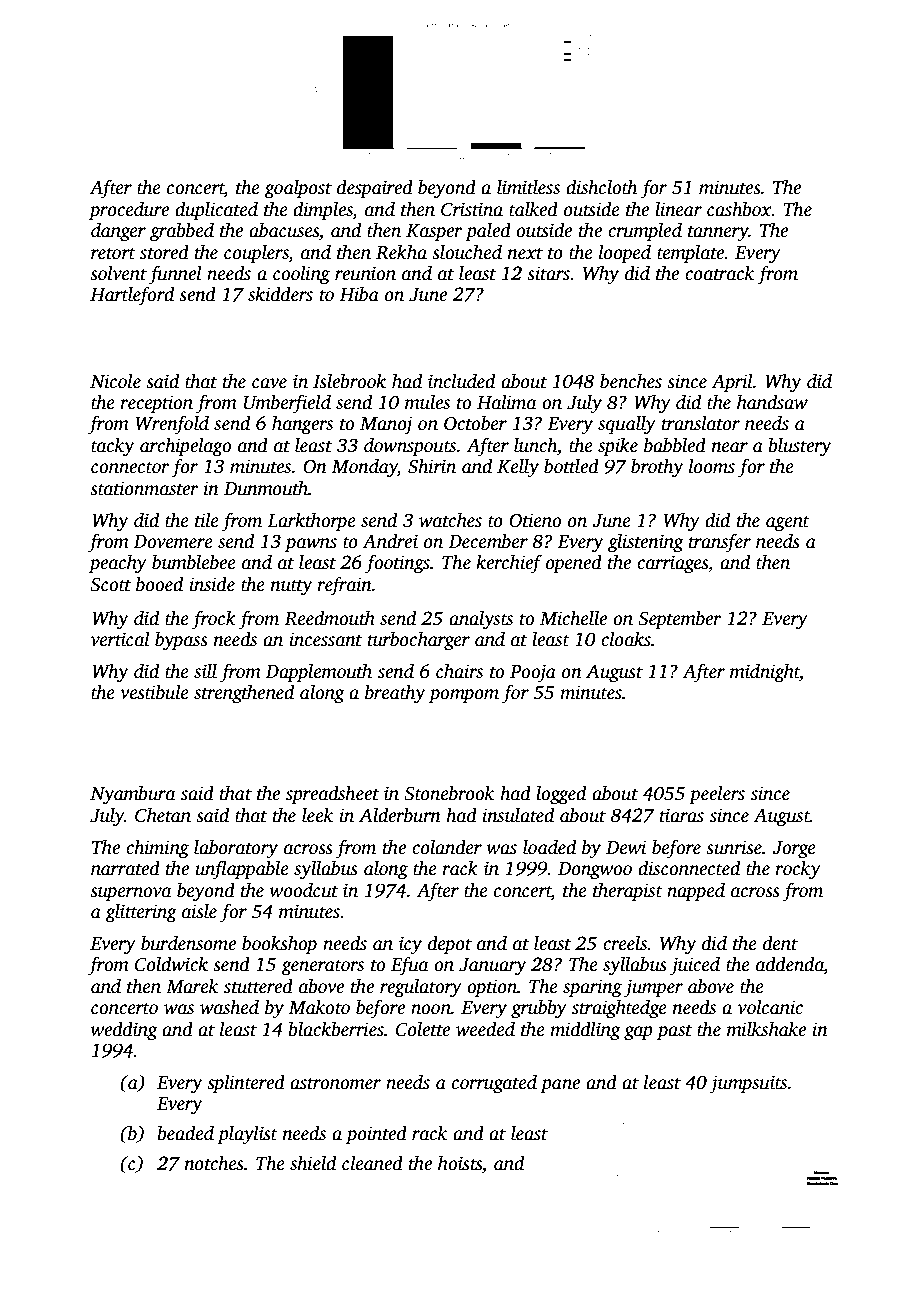 The height and width of the image is (1311, 924). Describe the element at coordinates (450, 945) in the image. I see `depot` at that location.
